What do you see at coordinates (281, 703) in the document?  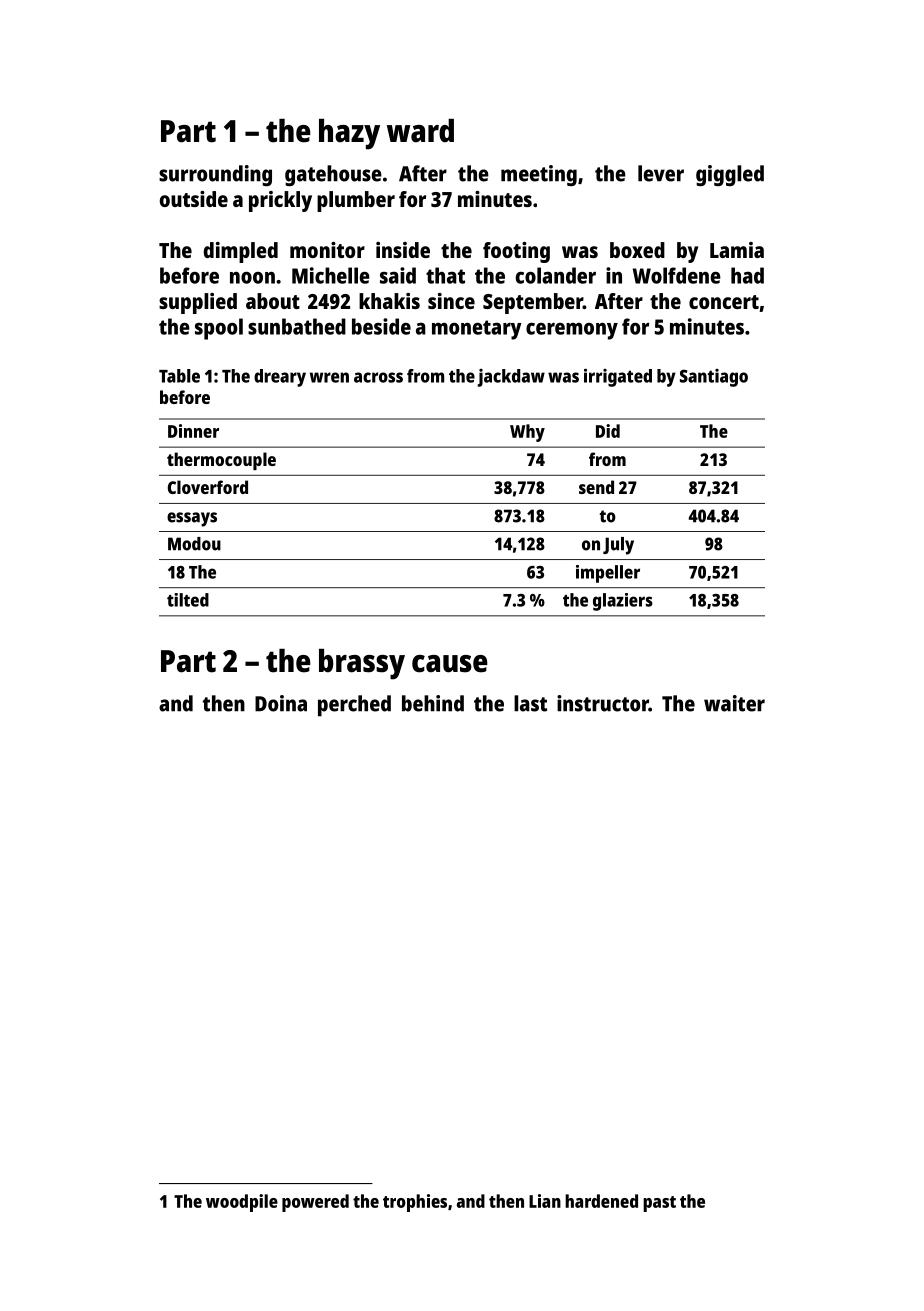 I see `Doina` at bounding box center [281, 703].
